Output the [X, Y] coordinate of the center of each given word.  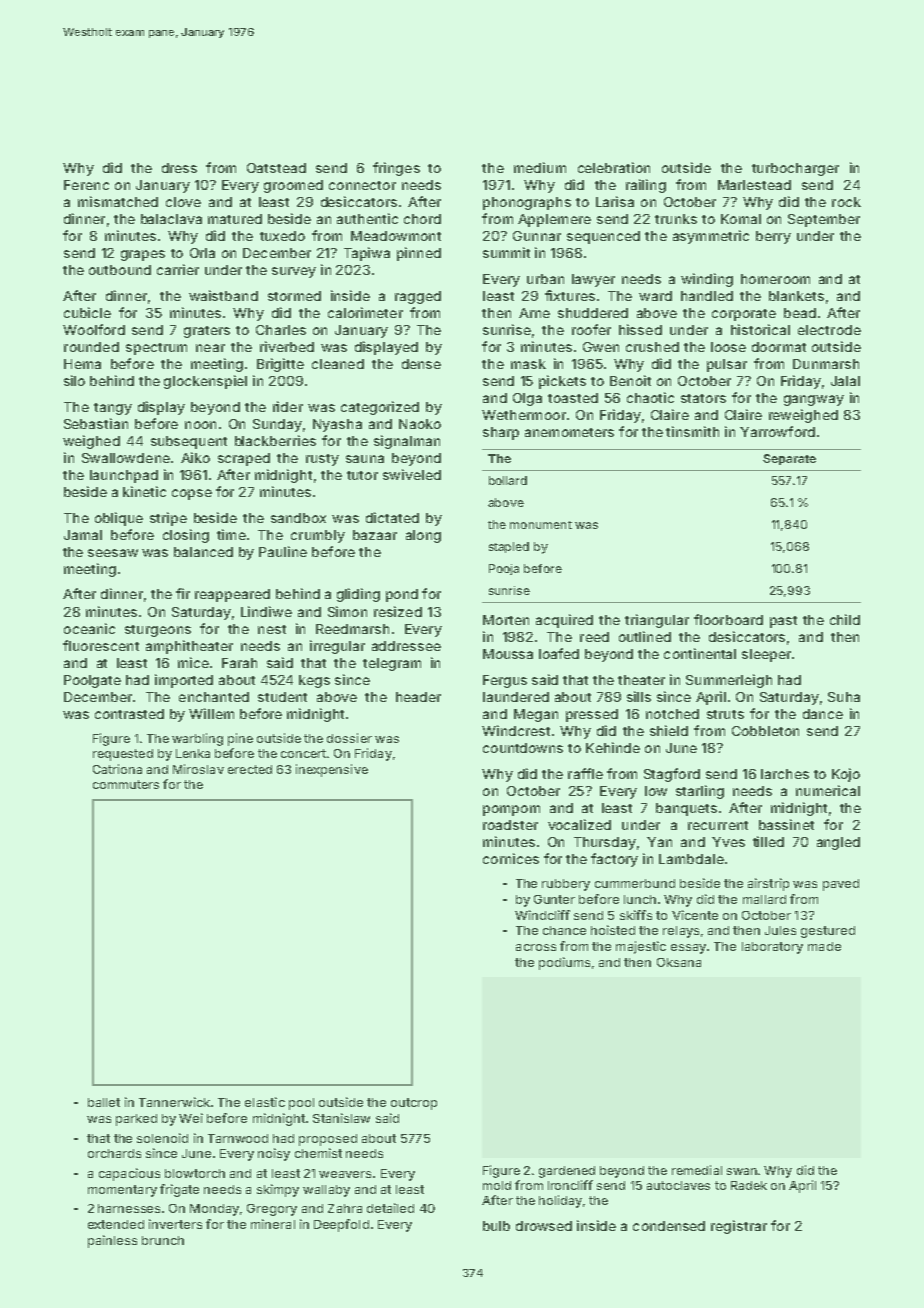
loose [728, 347]
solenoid [162, 1138]
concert [303, 753]
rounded [91, 347]
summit [506, 252]
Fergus [505, 681]
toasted [573, 398]
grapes [143, 255]
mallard [764, 899]
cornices [511, 858]
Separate [789, 459]
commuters [126, 784]
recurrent [718, 825]
